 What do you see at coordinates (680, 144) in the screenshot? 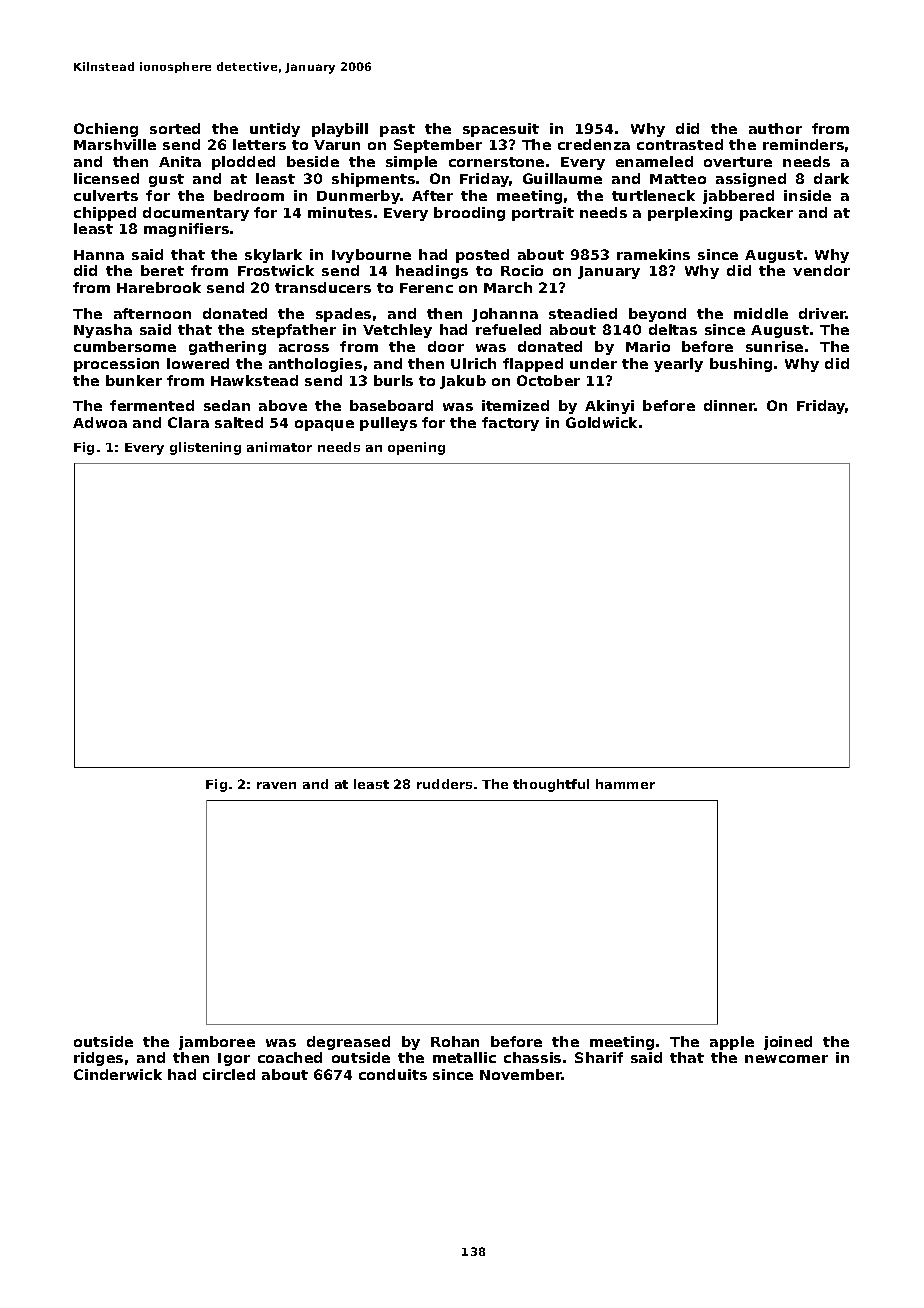
I see `contrasted` at bounding box center [680, 144].
